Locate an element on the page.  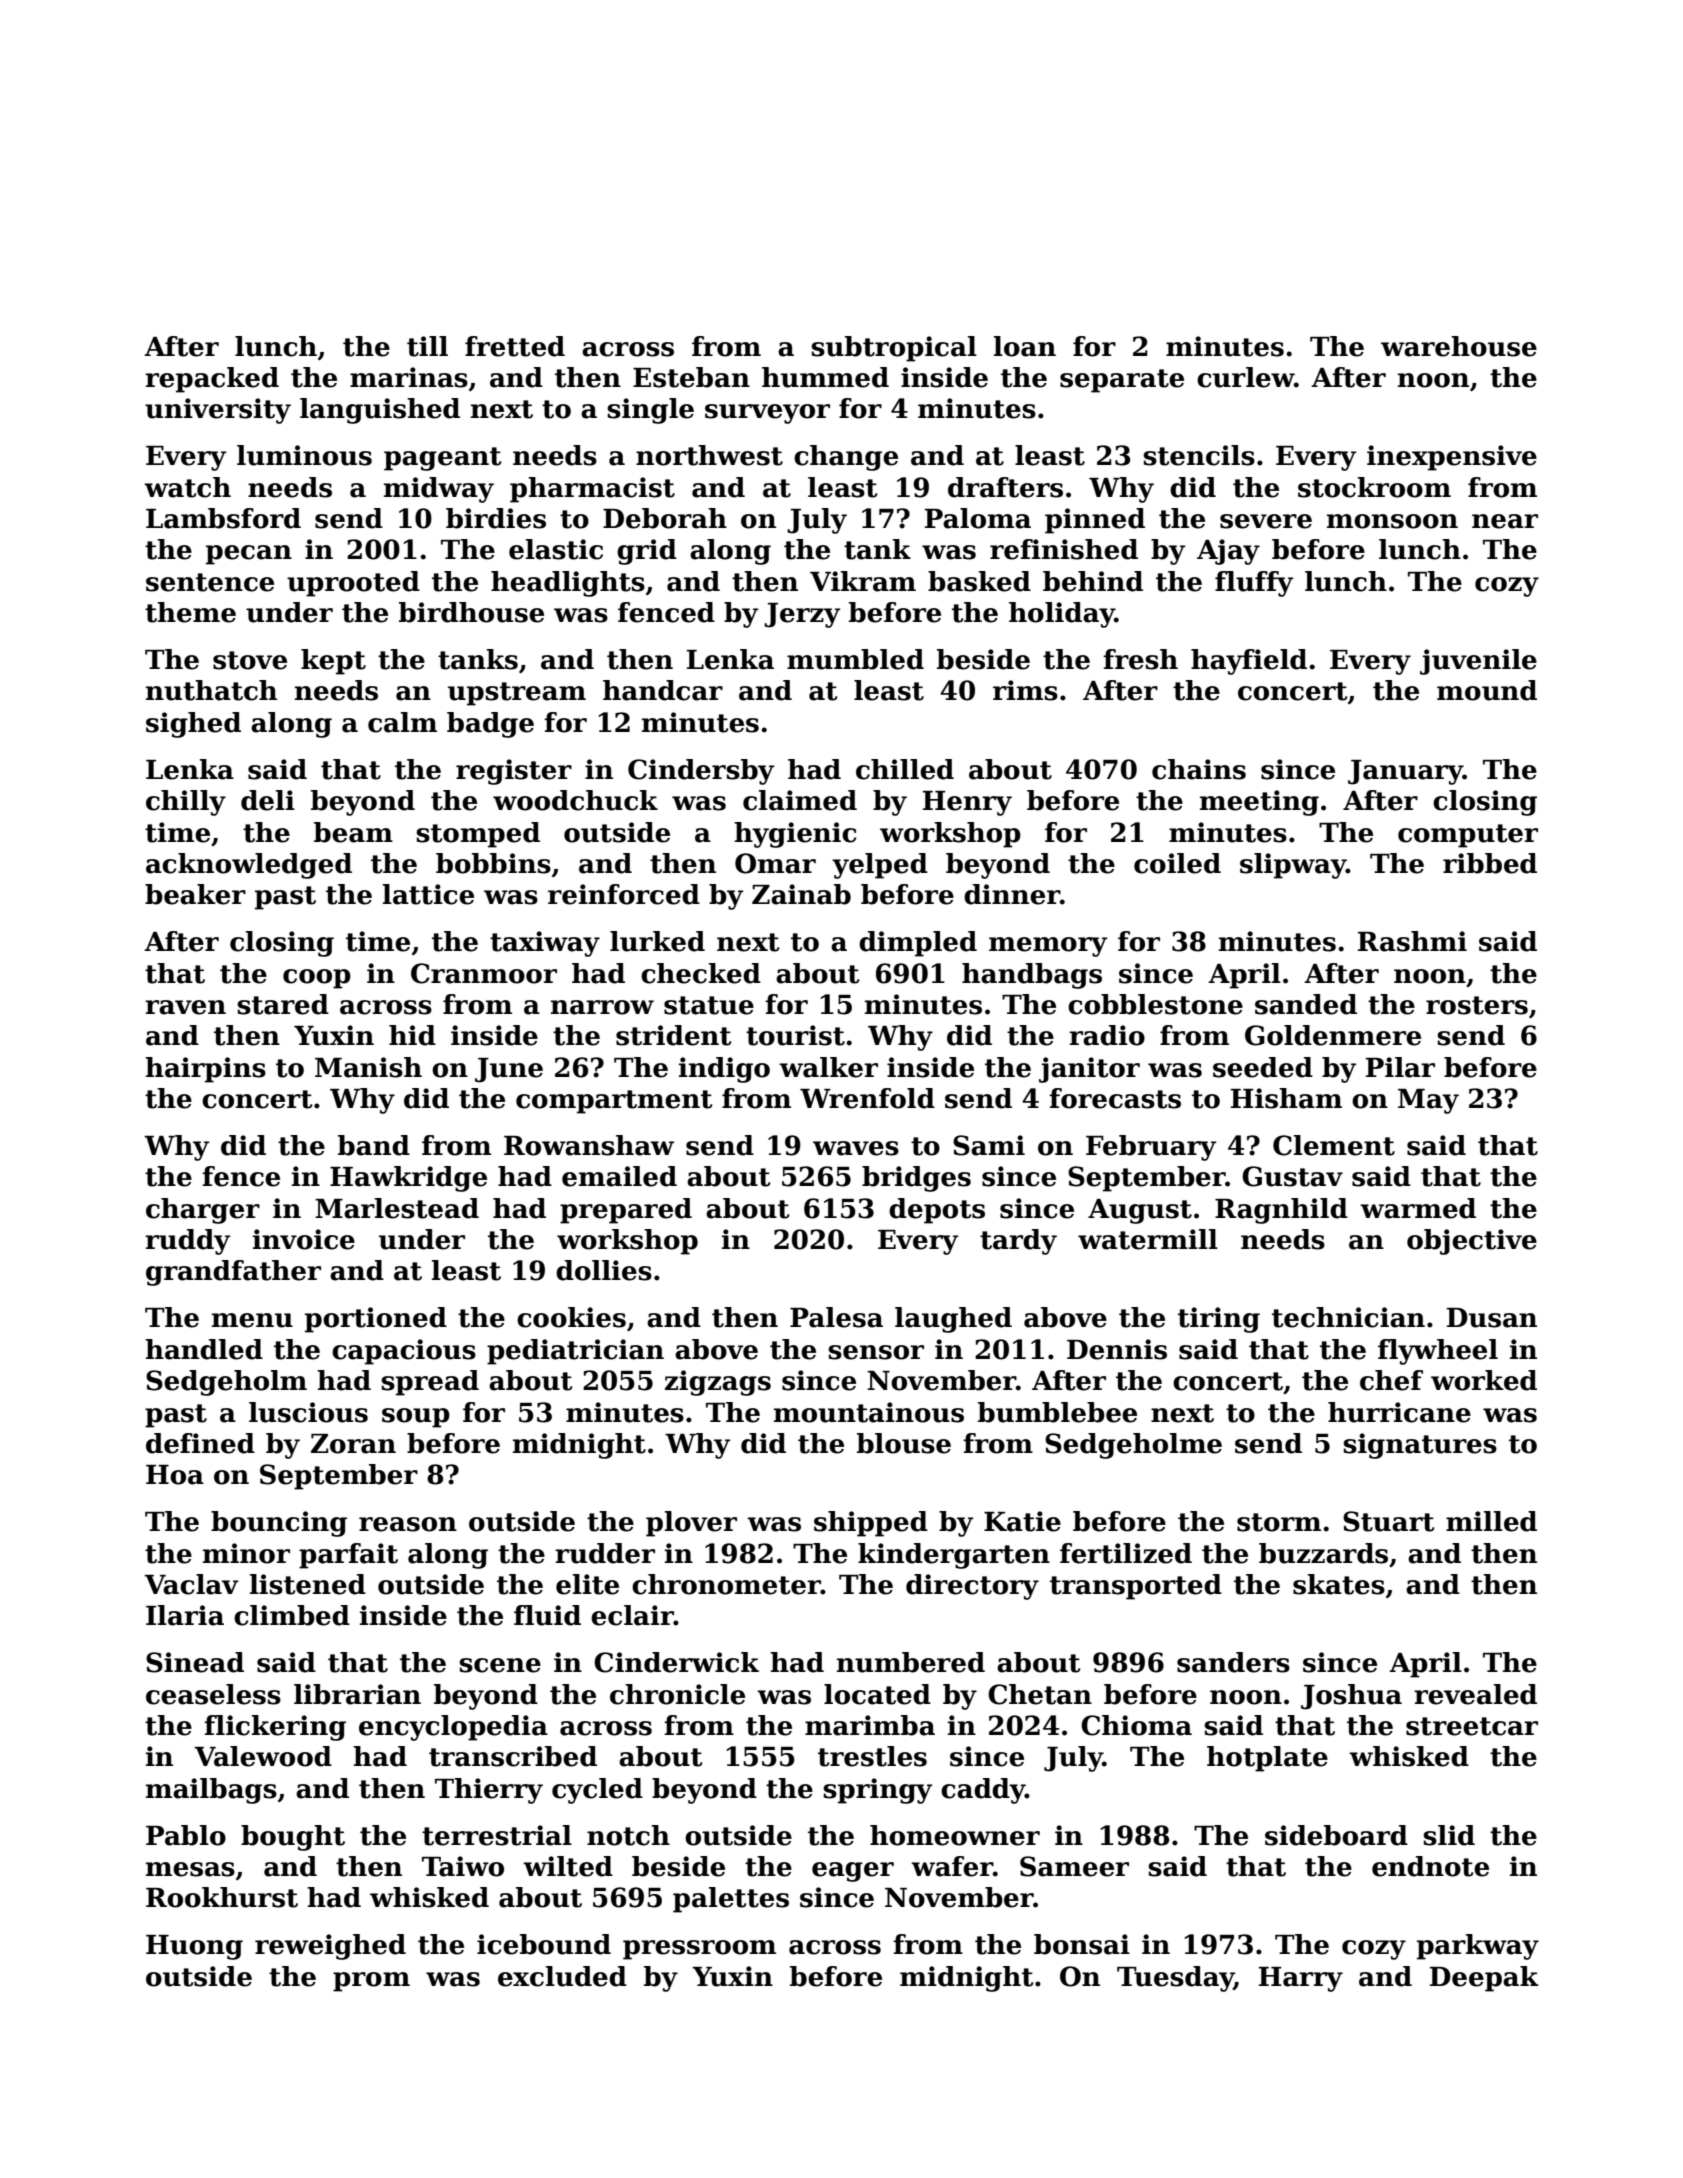
January is located at coordinates (1405, 772).
